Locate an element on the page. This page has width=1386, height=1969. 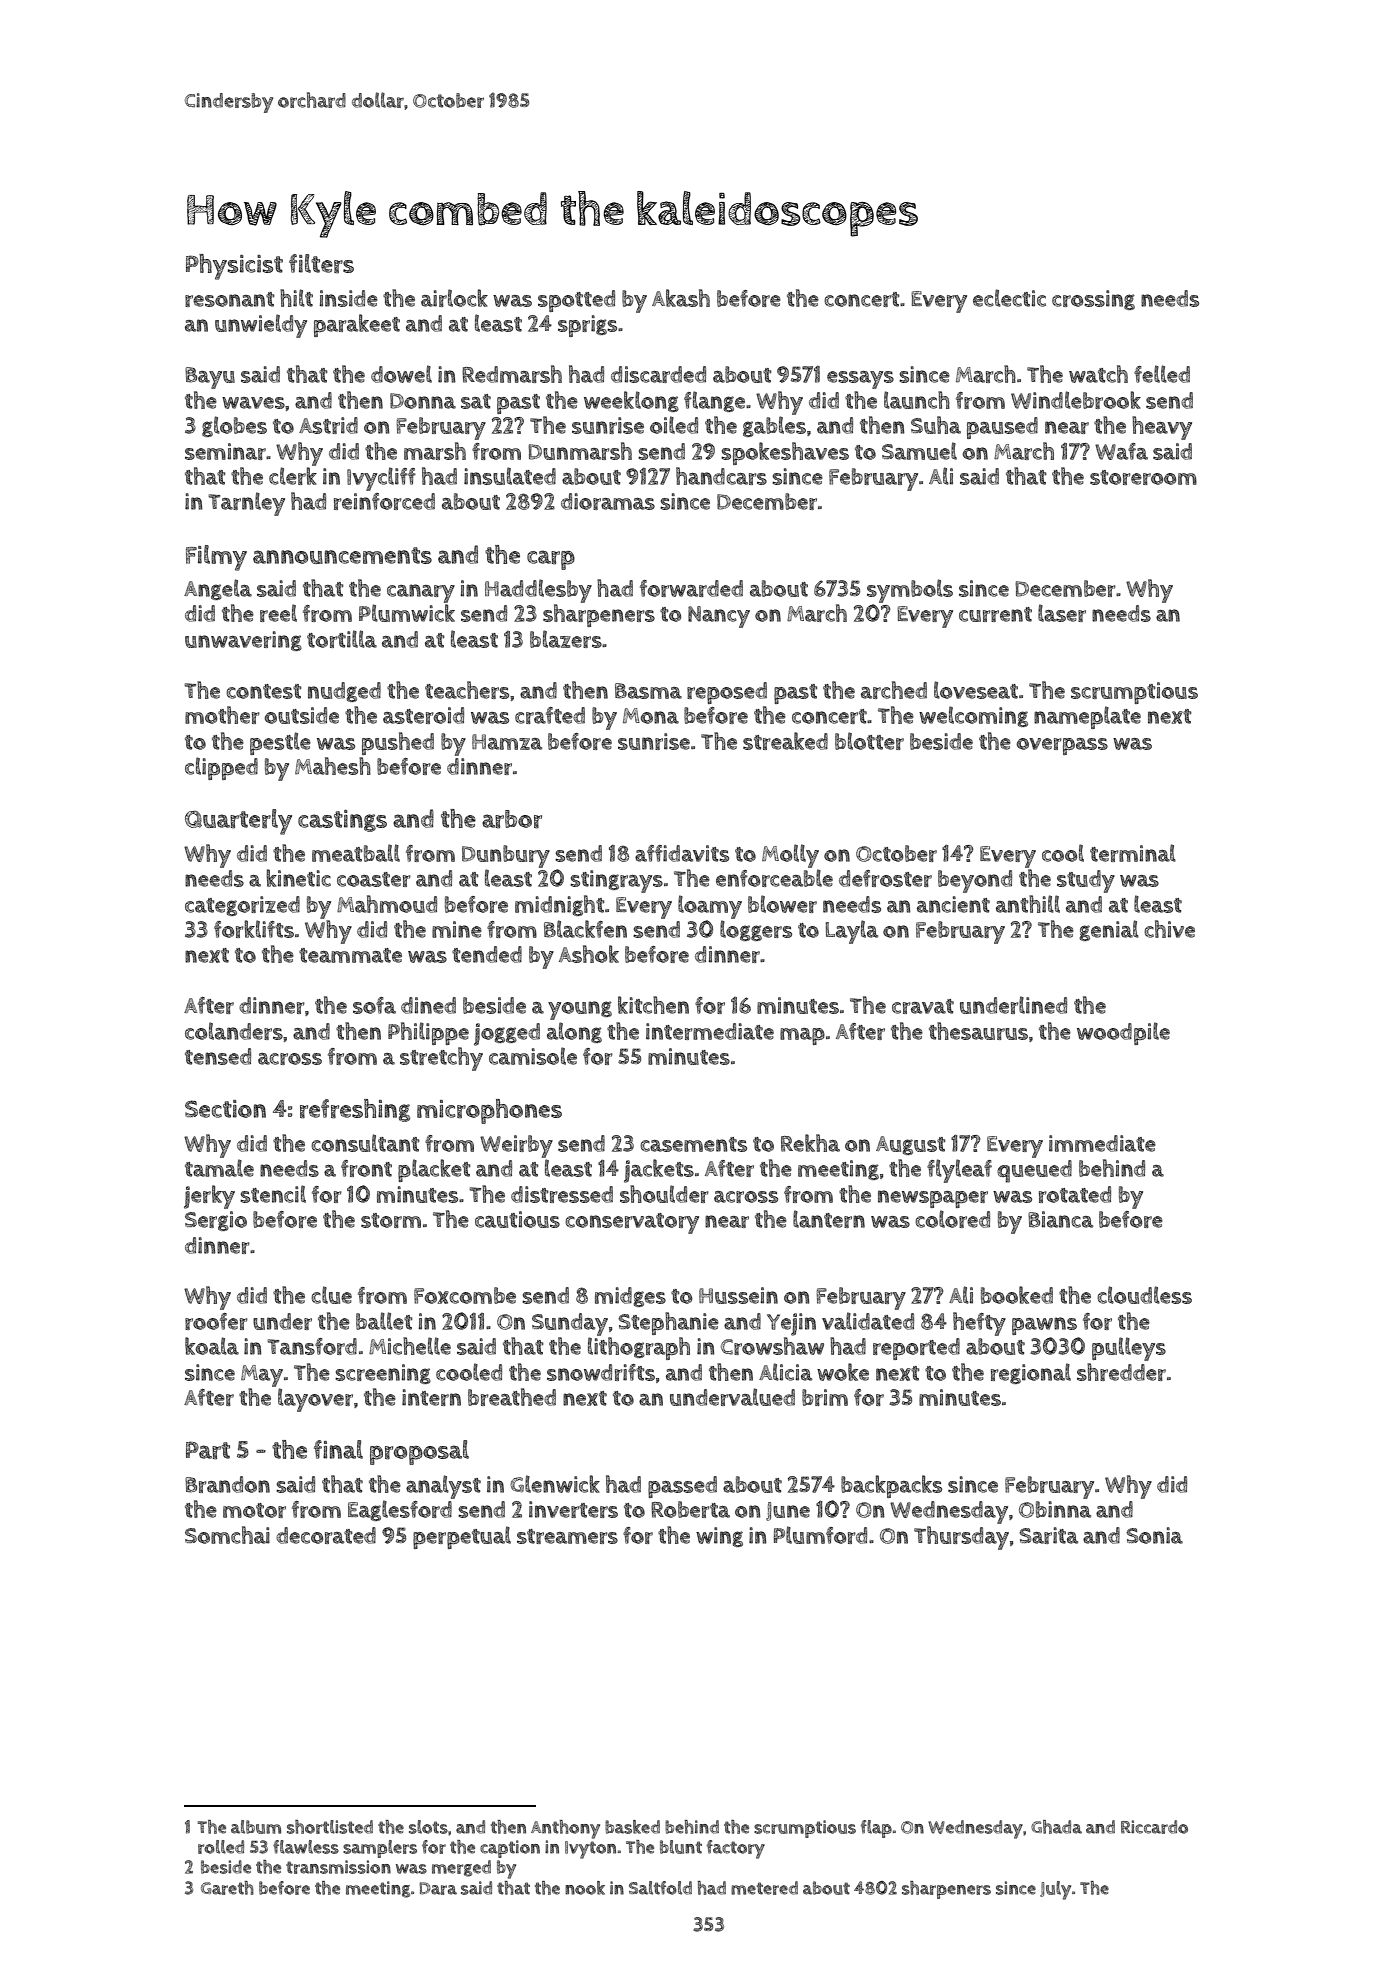
overpass is located at coordinates (1062, 746).
